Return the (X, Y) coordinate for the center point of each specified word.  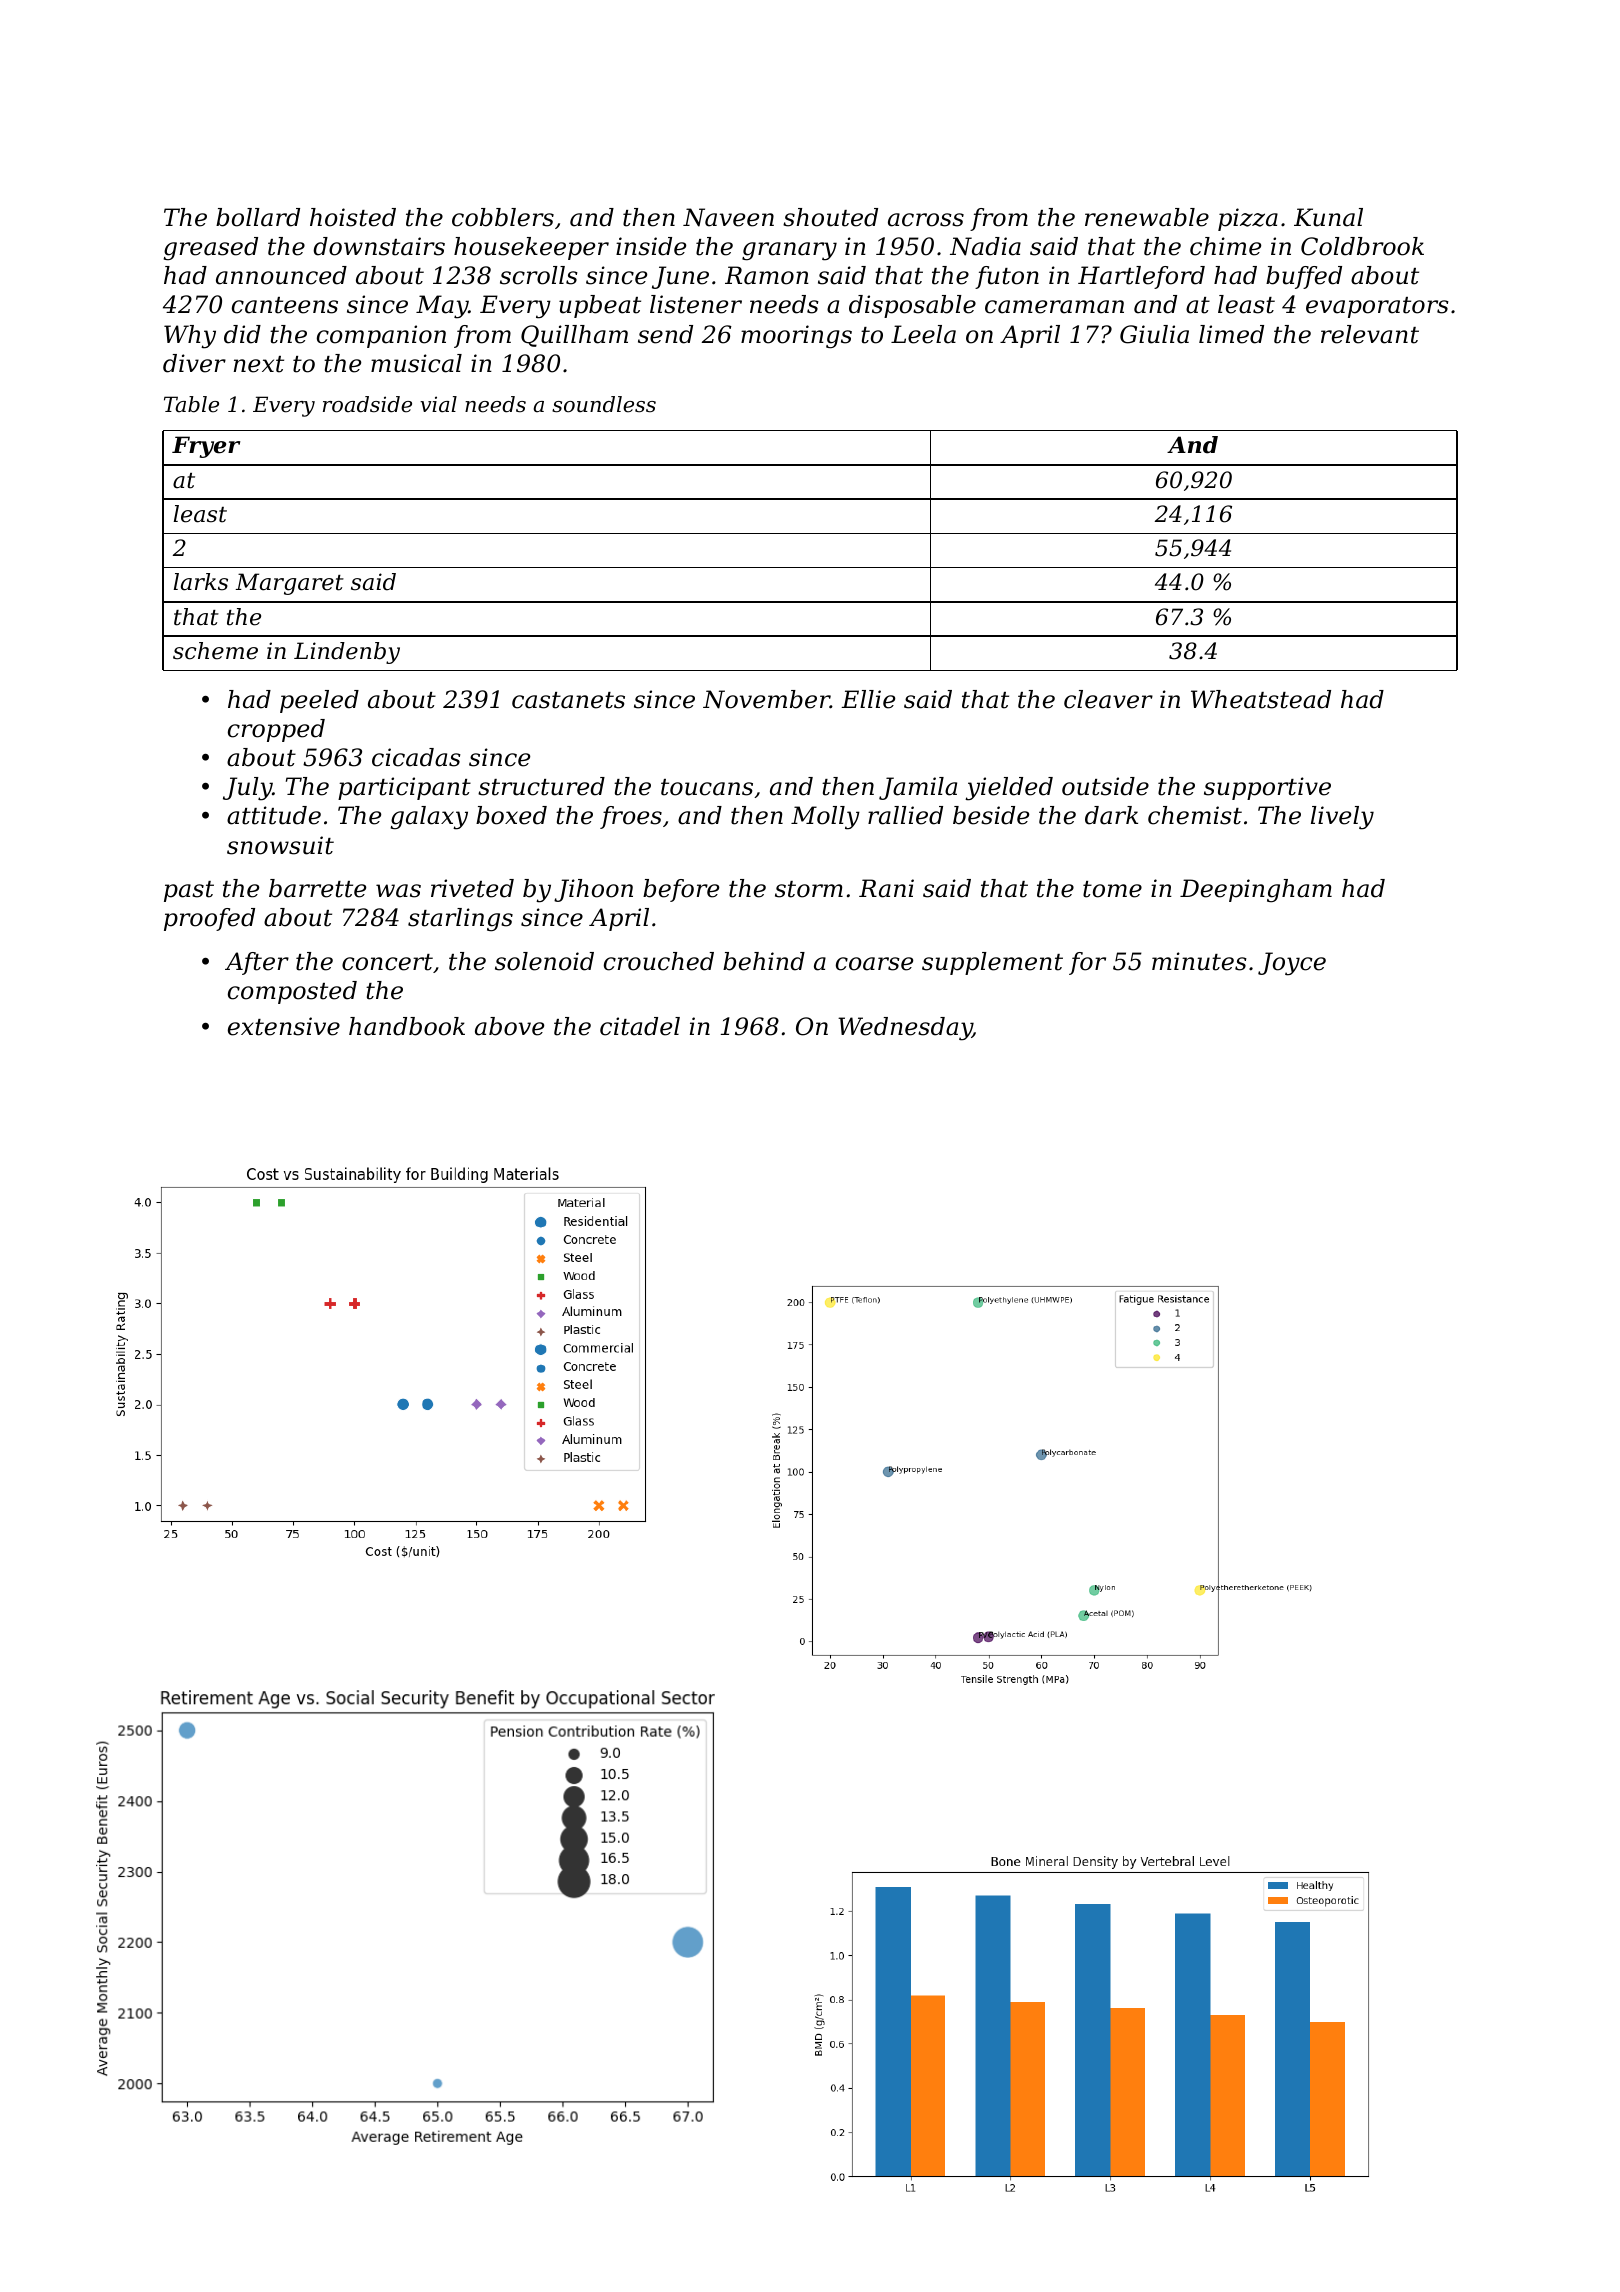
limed (1231, 334)
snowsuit (280, 845)
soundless (604, 404)
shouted (830, 217)
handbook (407, 1026)
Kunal (1328, 217)
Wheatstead (1261, 699)
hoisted (353, 217)
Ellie (868, 699)
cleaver (1108, 699)
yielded (1009, 789)
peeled (319, 701)
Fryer (206, 447)
